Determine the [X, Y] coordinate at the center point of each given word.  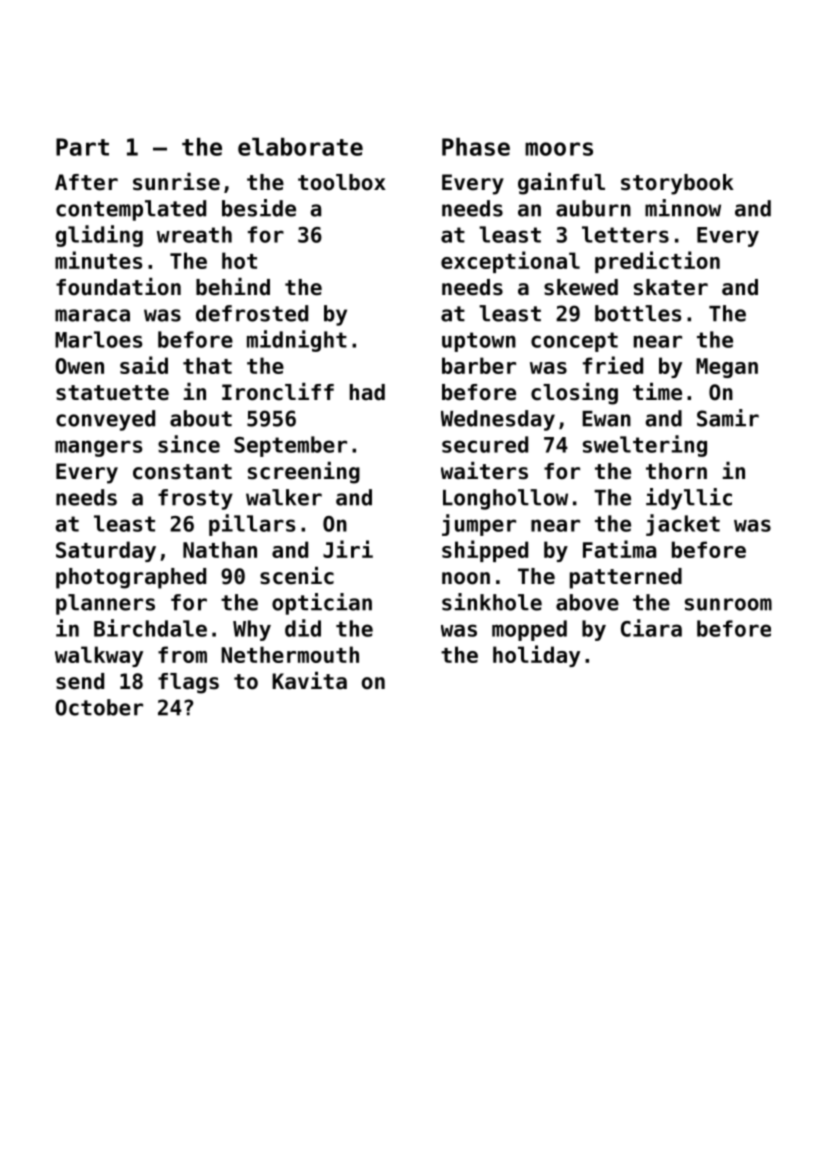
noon [466, 578]
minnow [683, 208]
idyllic [689, 499]
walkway [99, 656]
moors [559, 149]
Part [82, 147]
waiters [484, 471]
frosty [195, 499]
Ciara [651, 628]
